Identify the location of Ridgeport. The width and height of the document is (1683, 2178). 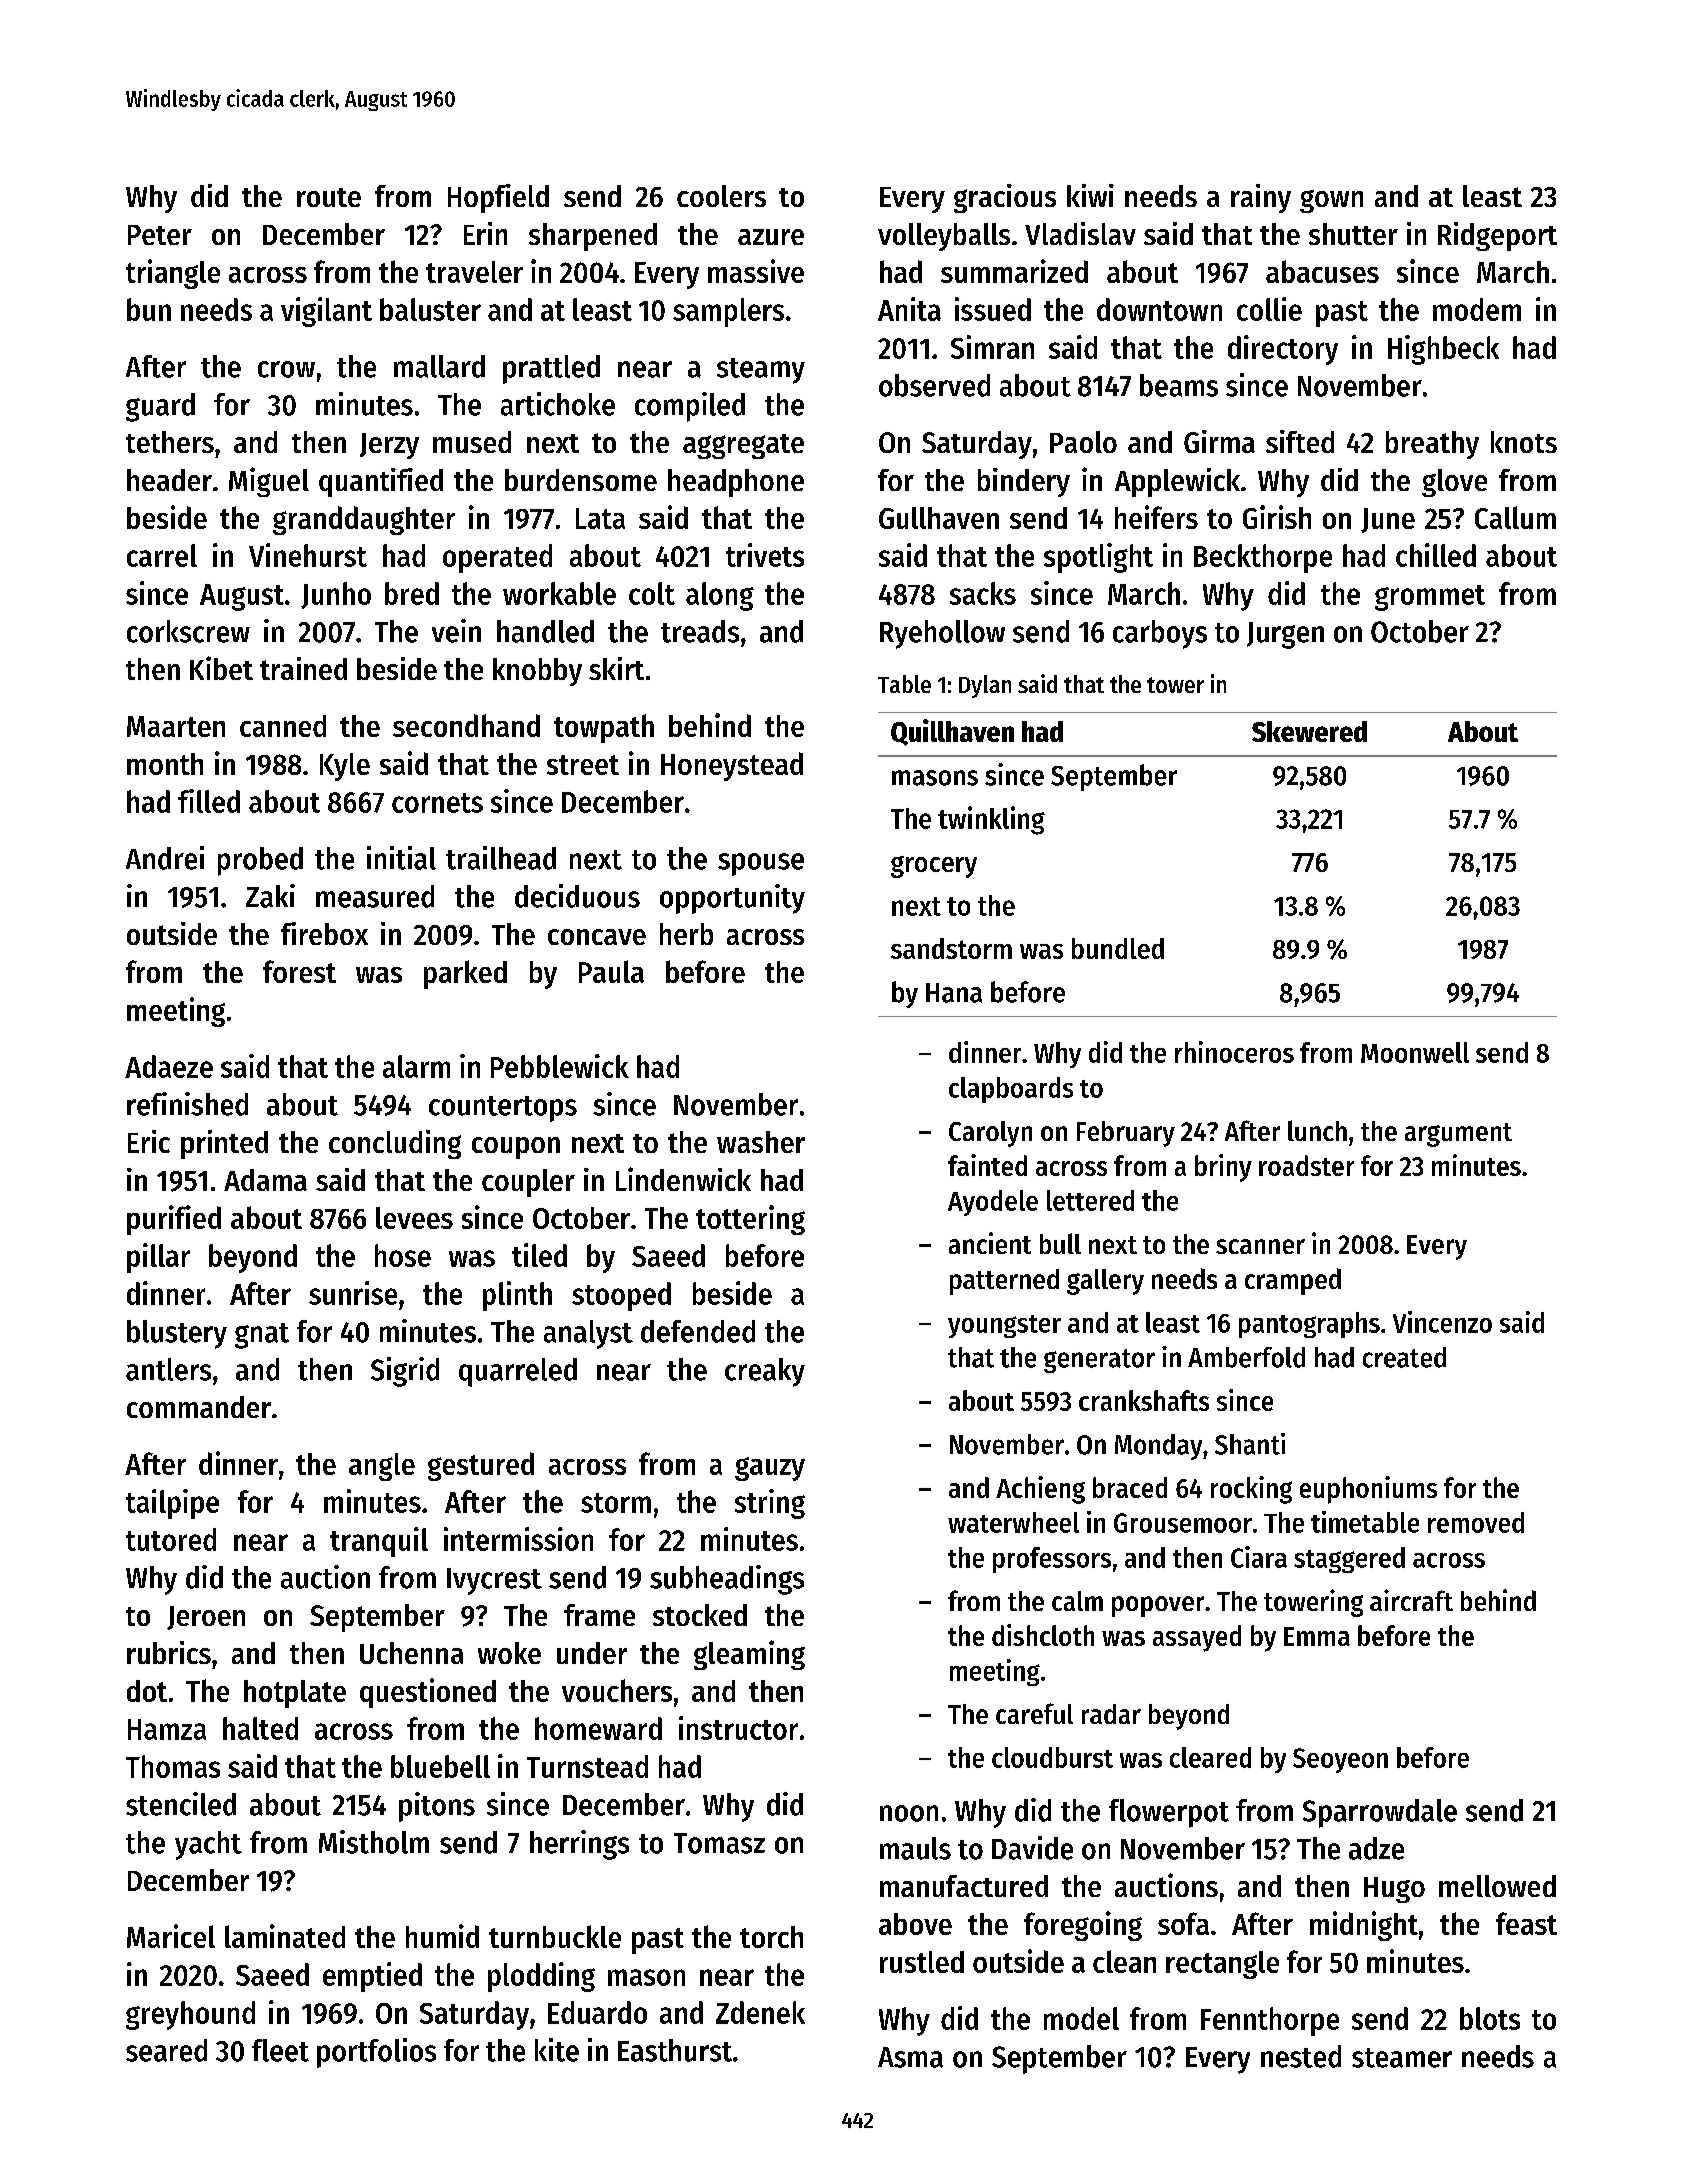
(1497, 236).
